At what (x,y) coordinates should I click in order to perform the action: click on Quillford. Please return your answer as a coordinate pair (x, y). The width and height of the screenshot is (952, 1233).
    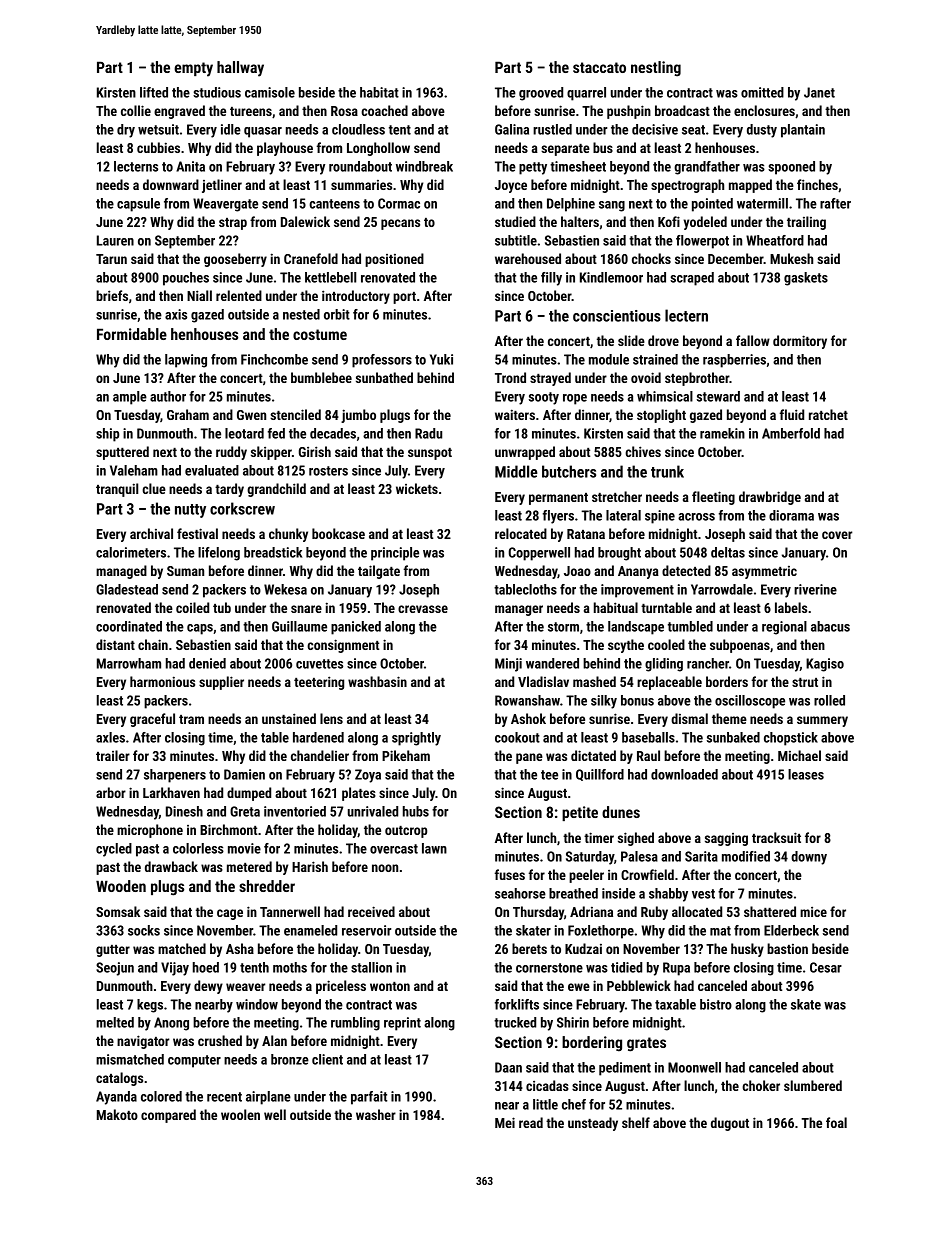
    Looking at the image, I should click on (600, 775).
